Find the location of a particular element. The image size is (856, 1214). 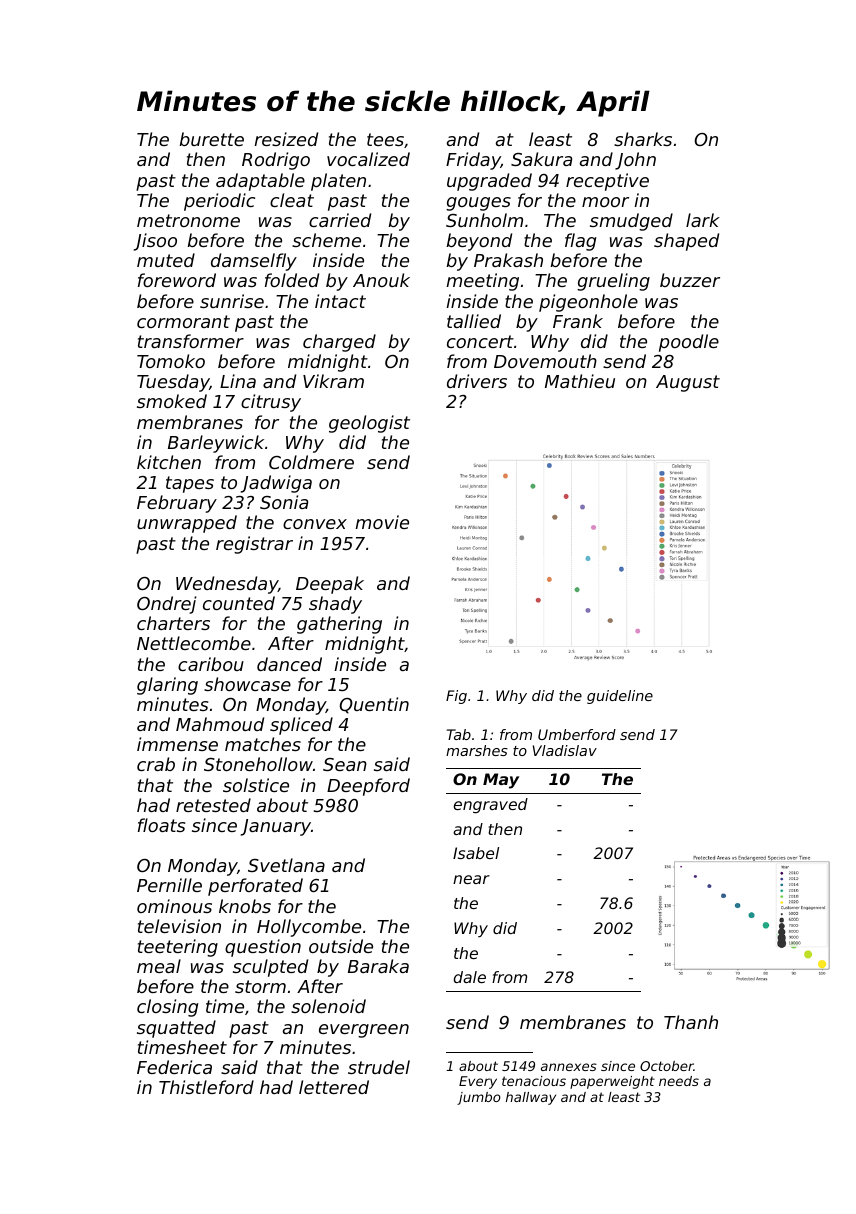

near is located at coordinates (471, 879).
